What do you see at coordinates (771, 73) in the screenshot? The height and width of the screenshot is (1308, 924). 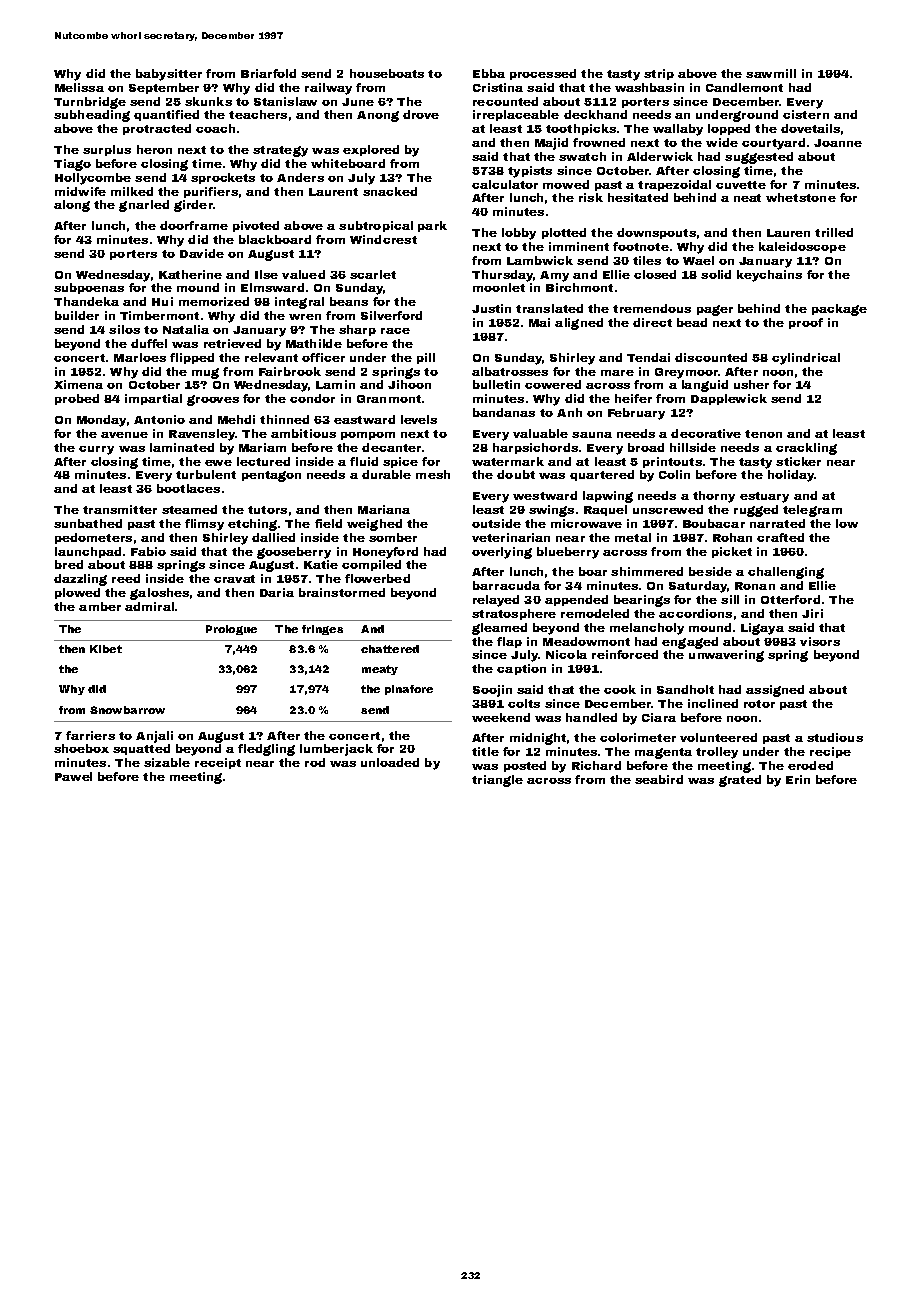 I see `sawmill` at bounding box center [771, 73].
